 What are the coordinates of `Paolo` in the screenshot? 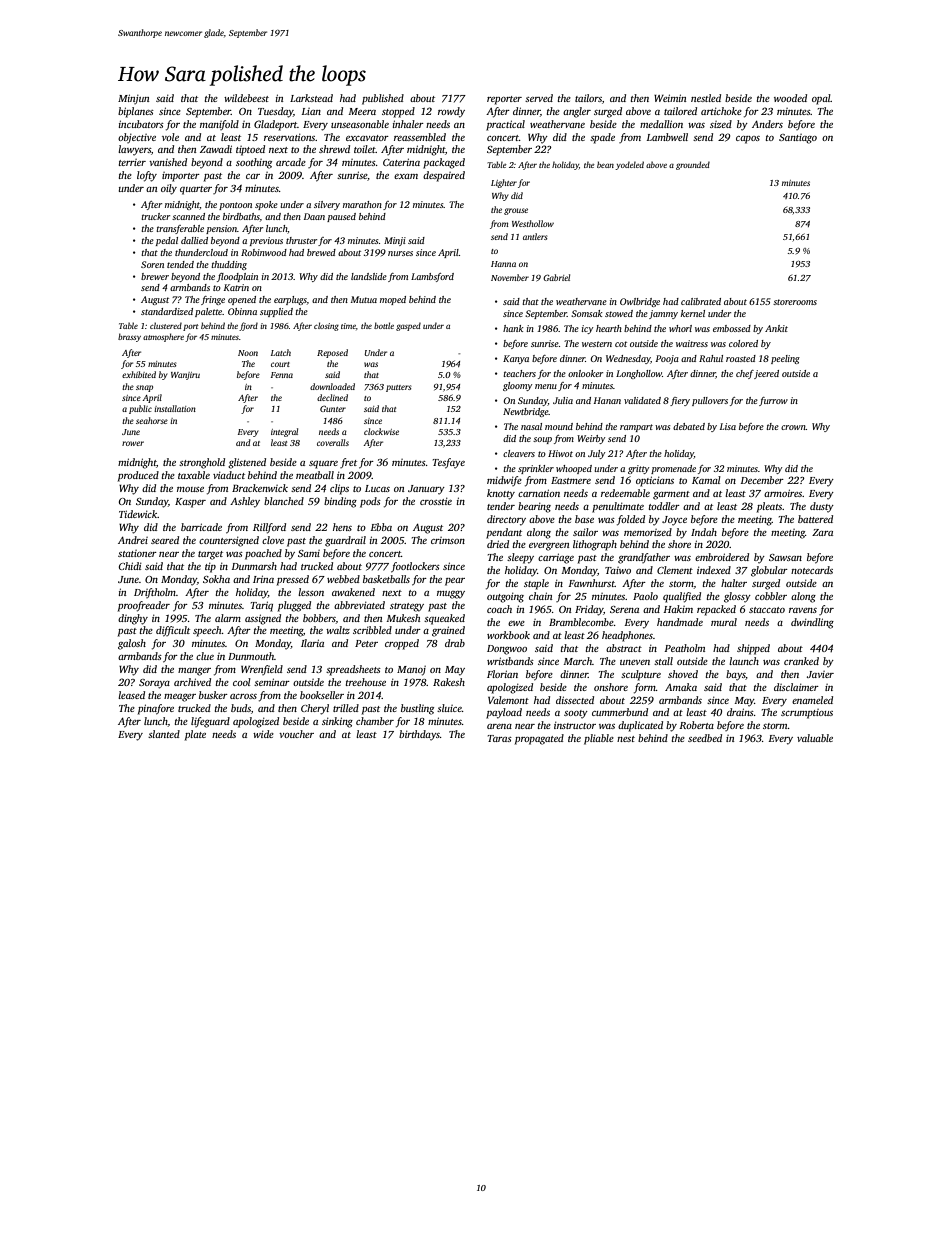 It's located at (645, 596).
